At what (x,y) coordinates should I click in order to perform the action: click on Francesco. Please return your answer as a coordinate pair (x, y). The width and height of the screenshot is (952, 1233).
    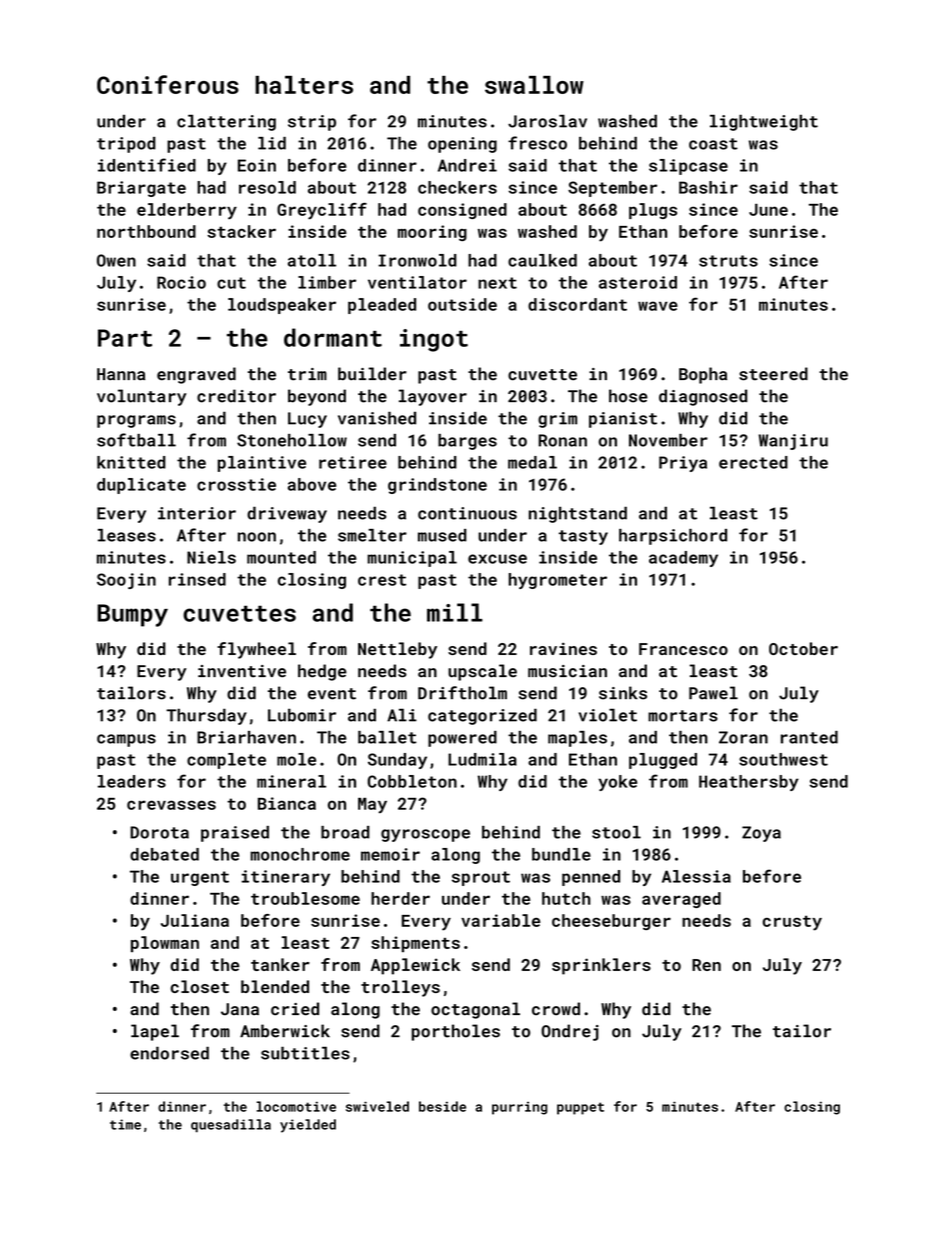
    Looking at the image, I should click on (683, 649).
